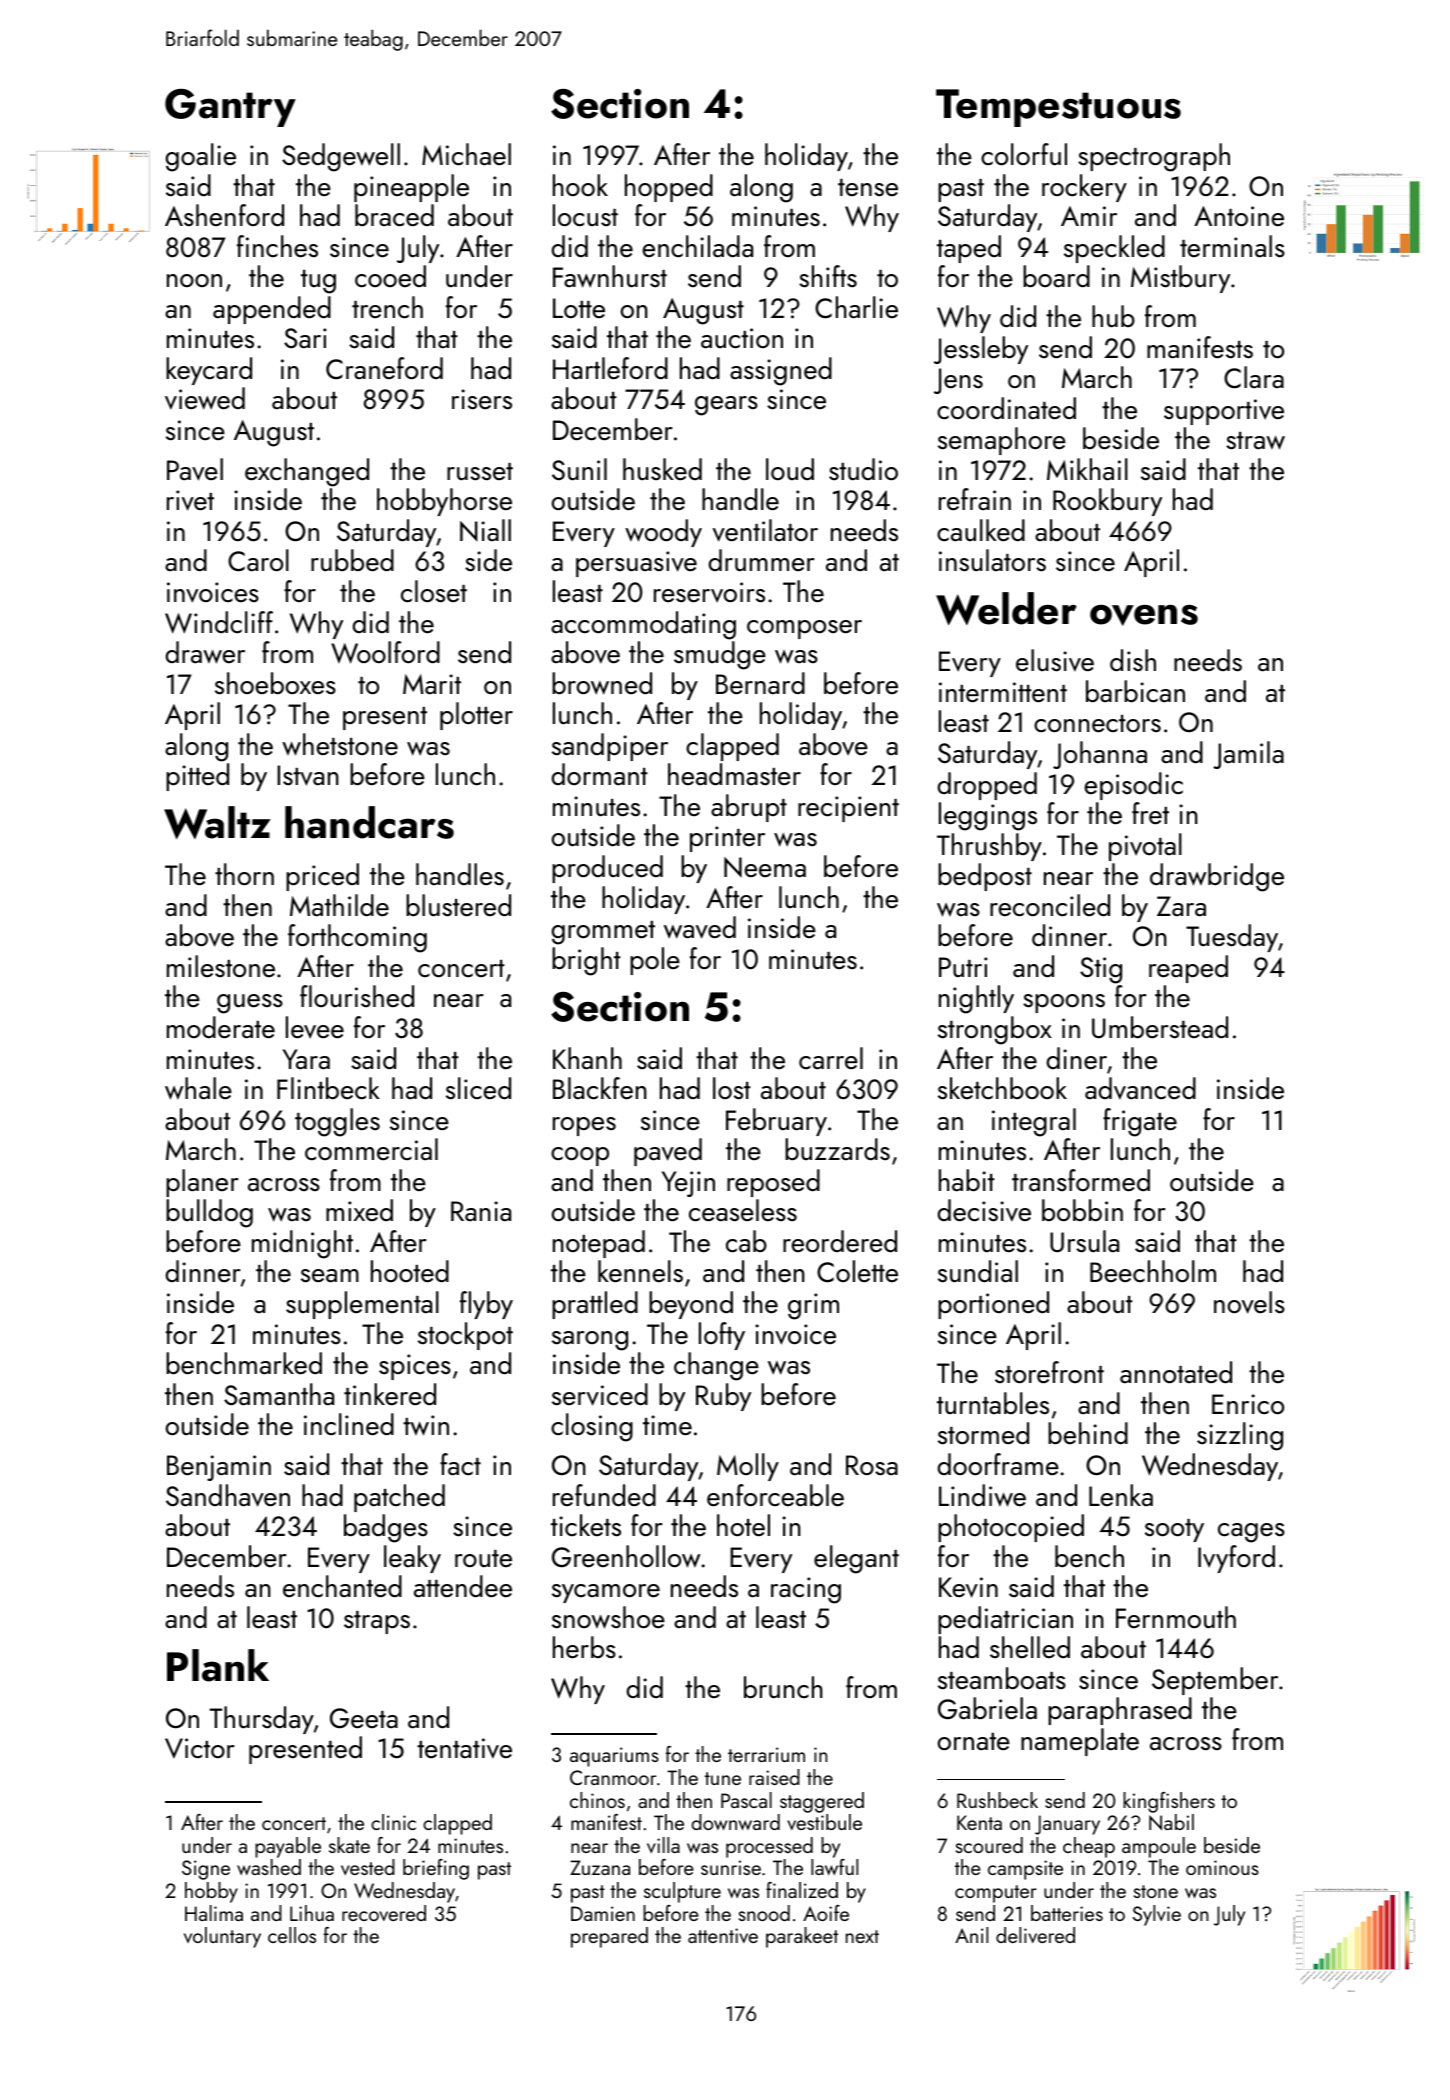 Image resolution: width=1450 pixels, height=2100 pixels. What do you see at coordinates (599, 774) in the screenshot?
I see `dormant` at bounding box center [599, 774].
